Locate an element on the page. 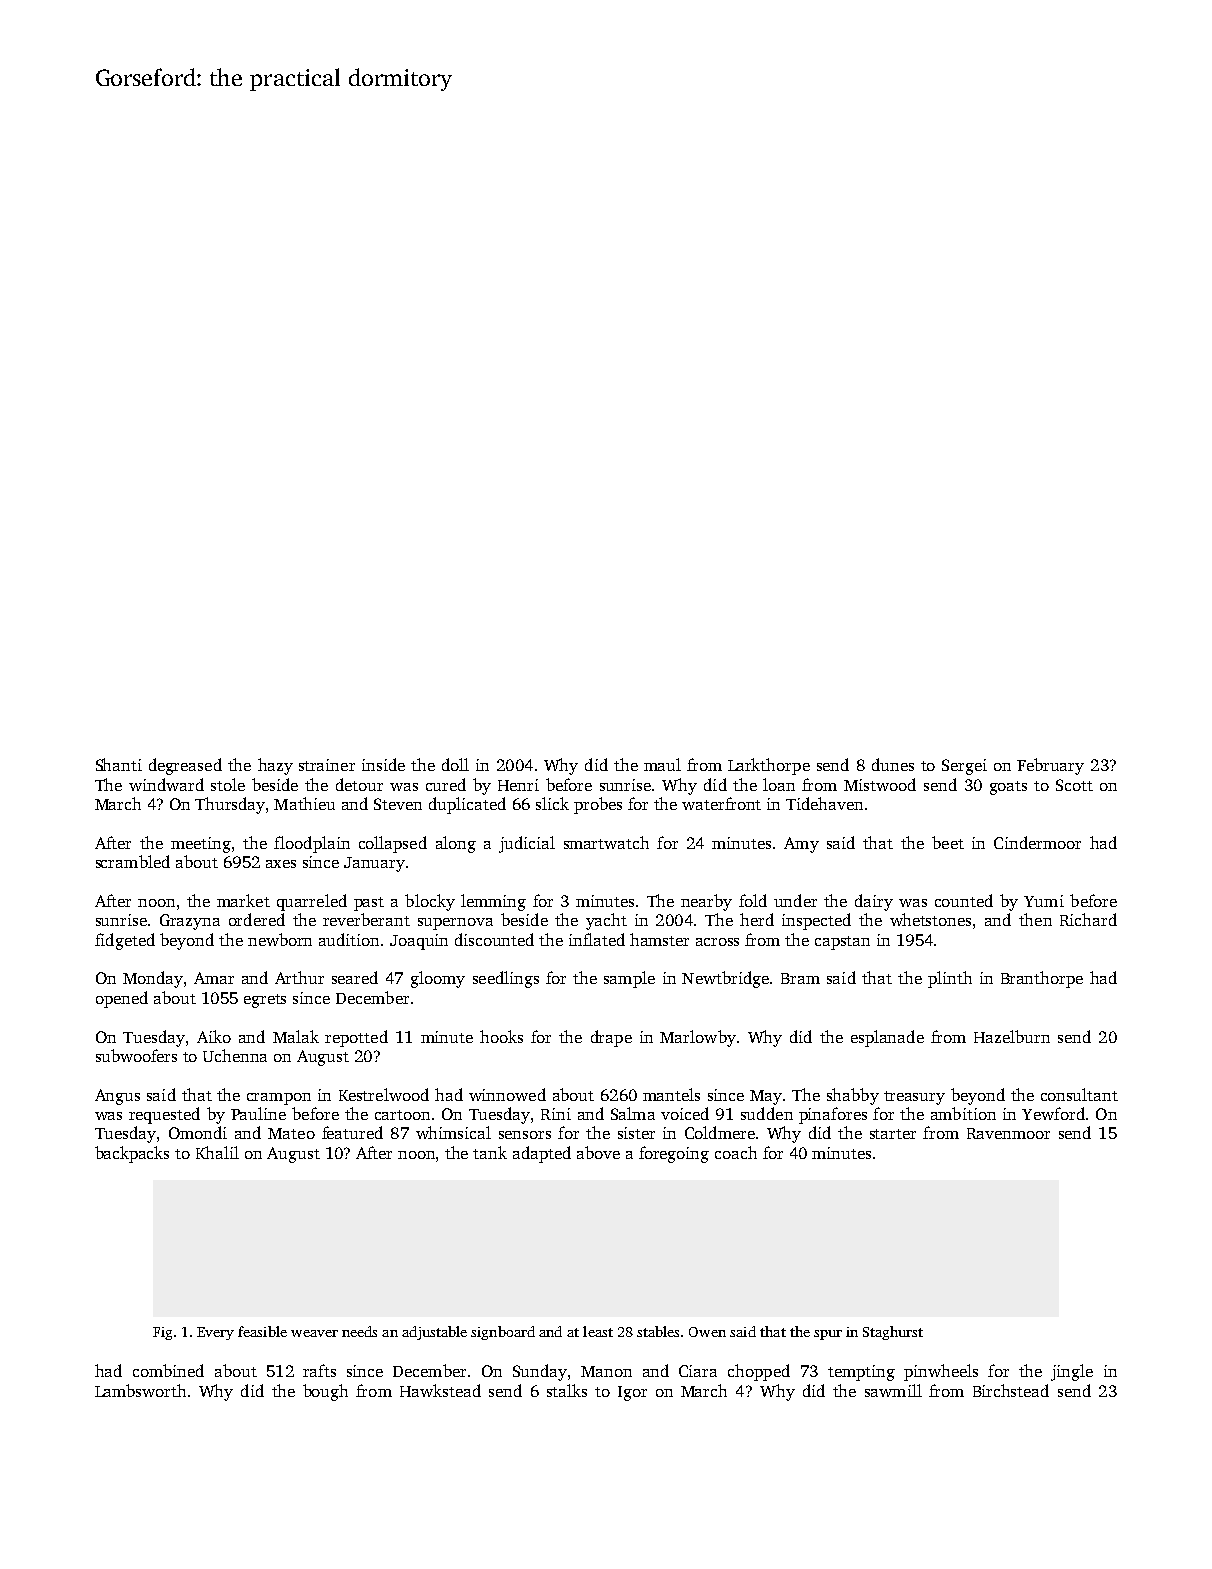  Yumi is located at coordinates (1044, 901).
